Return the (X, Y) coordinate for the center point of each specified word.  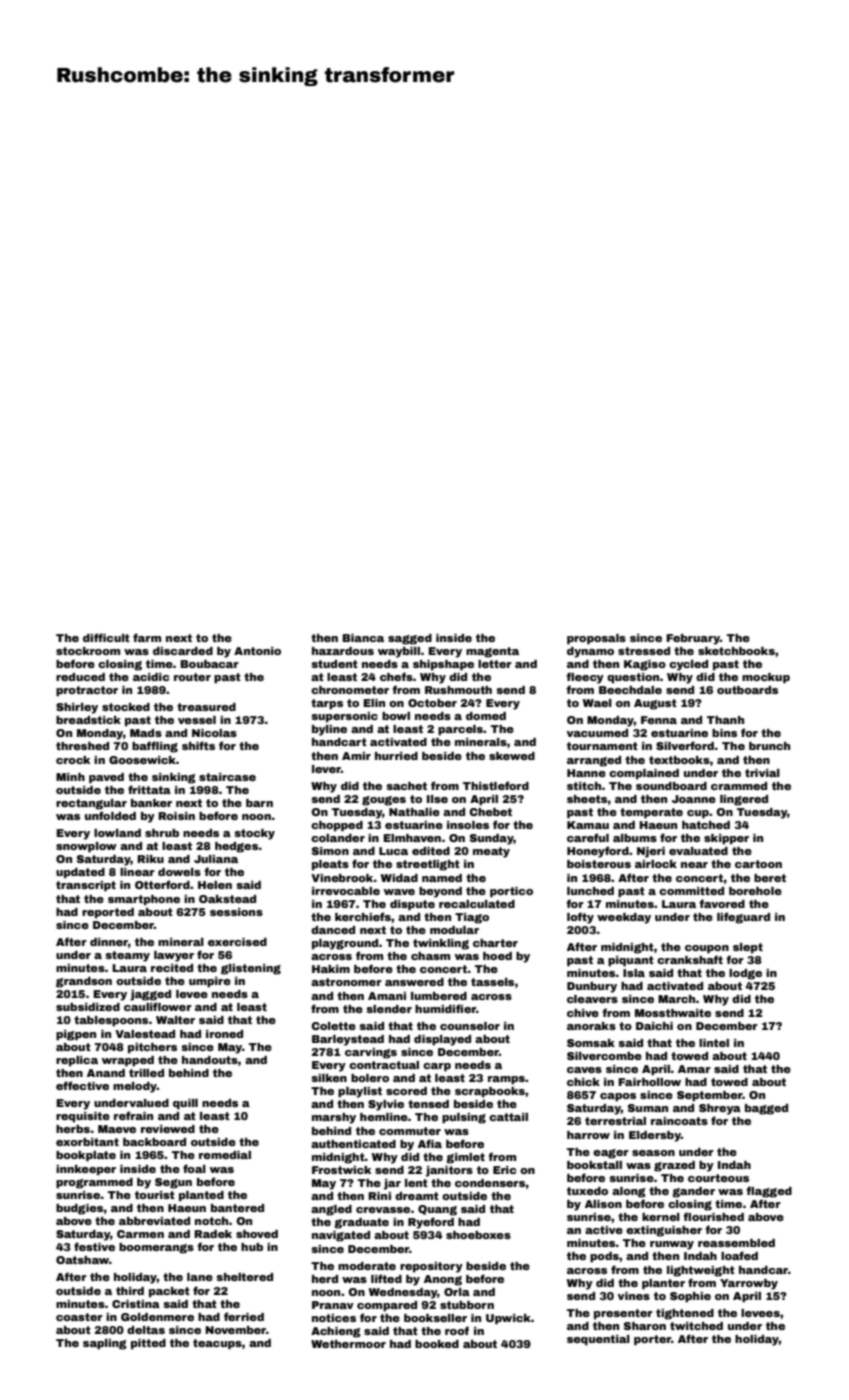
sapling (105, 1344)
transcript (86, 886)
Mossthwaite (673, 1013)
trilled (146, 1073)
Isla (634, 973)
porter (652, 1340)
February (693, 639)
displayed (442, 1040)
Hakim (331, 969)
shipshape (443, 665)
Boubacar (209, 664)
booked (437, 1344)
